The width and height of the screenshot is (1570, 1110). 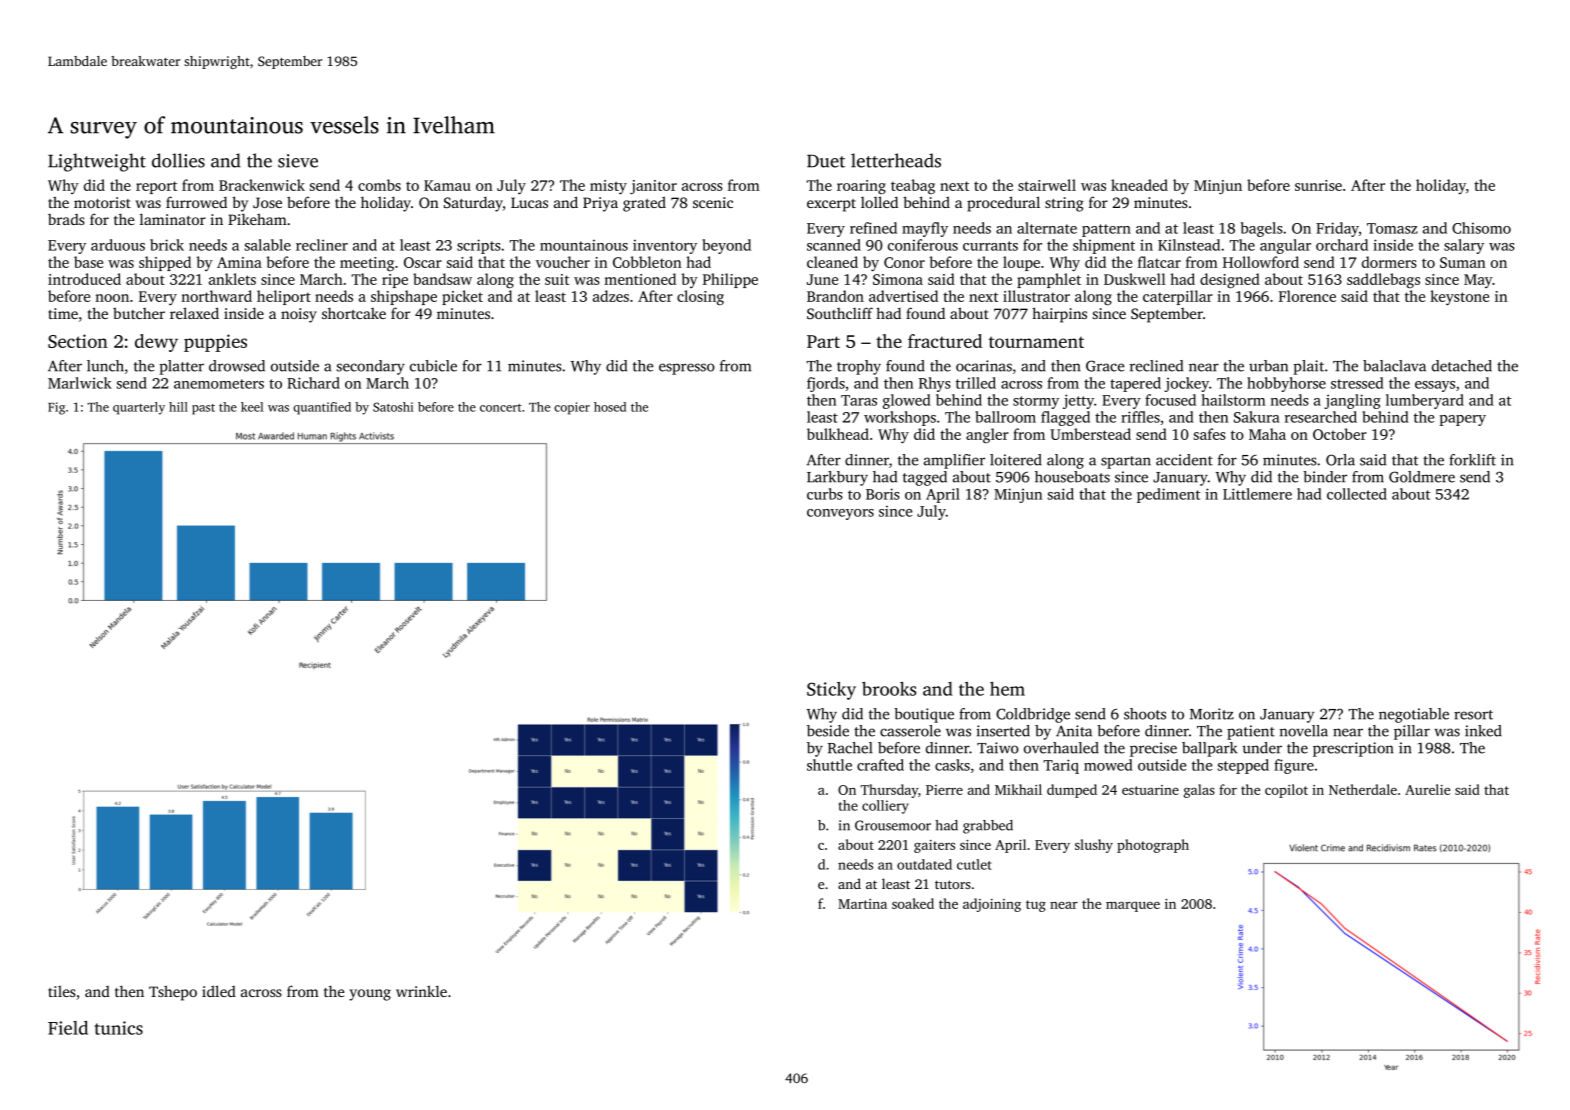 What do you see at coordinates (139, 408) in the screenshot?
I see `quarterly` at bounding box center [139, 408].
